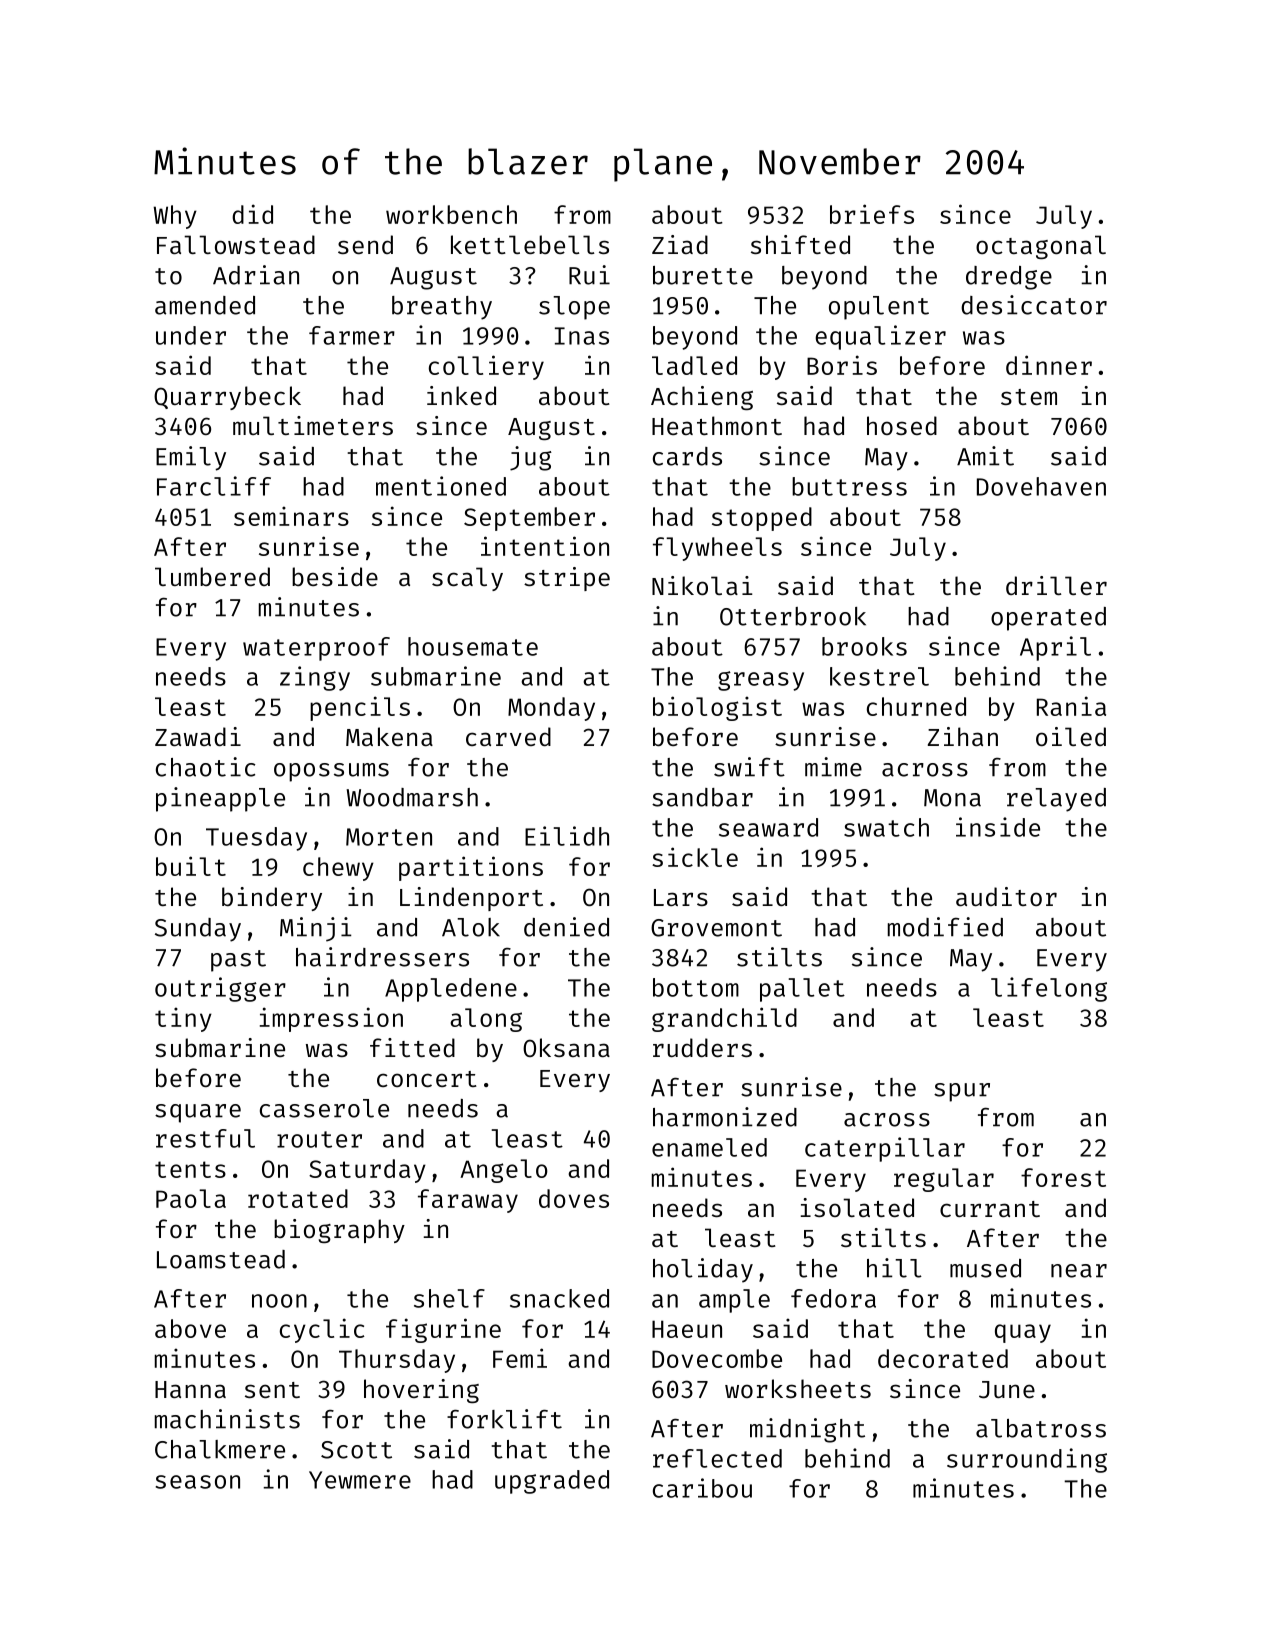  Describe the element at coordinates (360, 1480) in the document. I see `Yewmere` at that location.
